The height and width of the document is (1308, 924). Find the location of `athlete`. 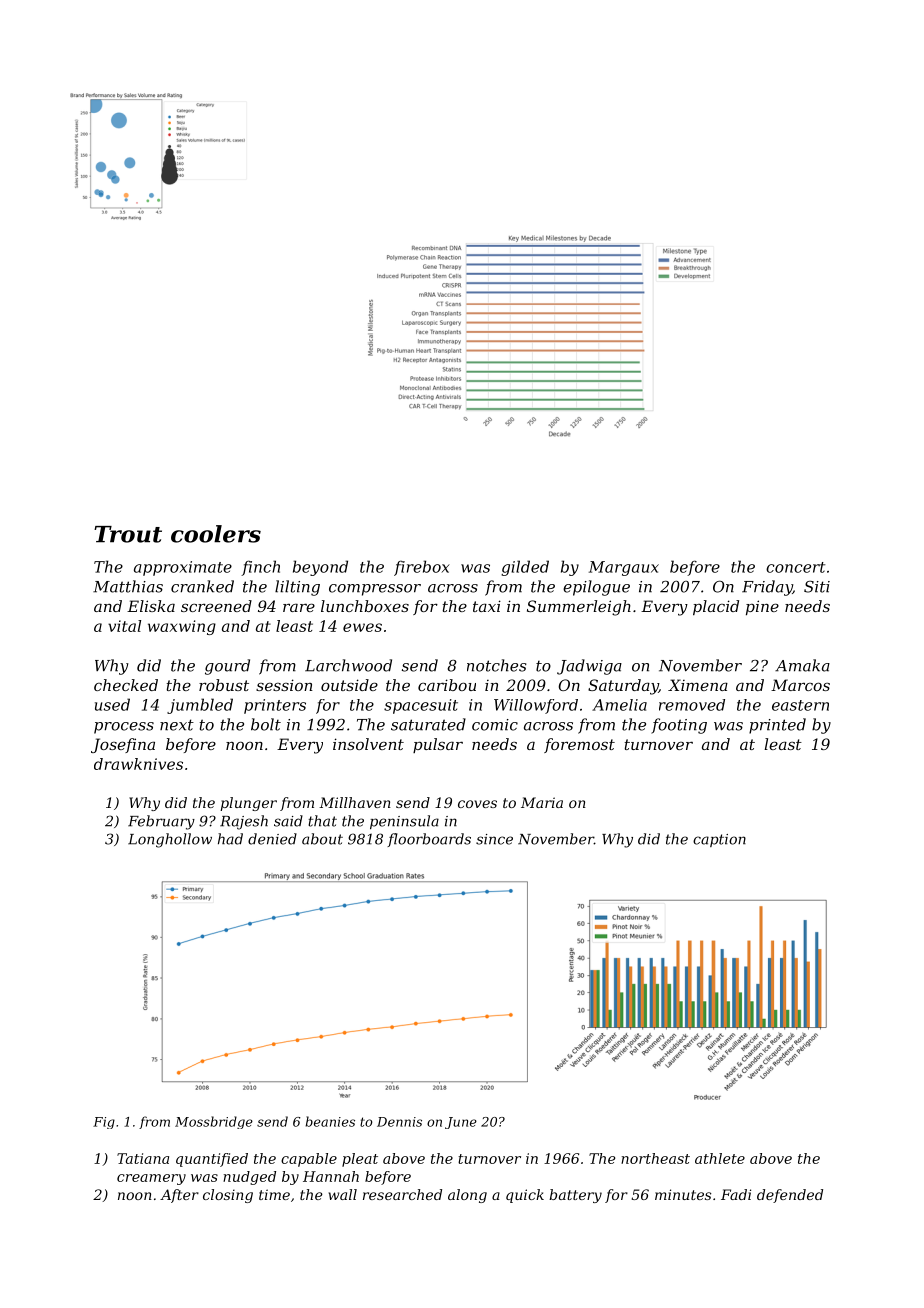

athlete is located at coordinates (720, 1158).
